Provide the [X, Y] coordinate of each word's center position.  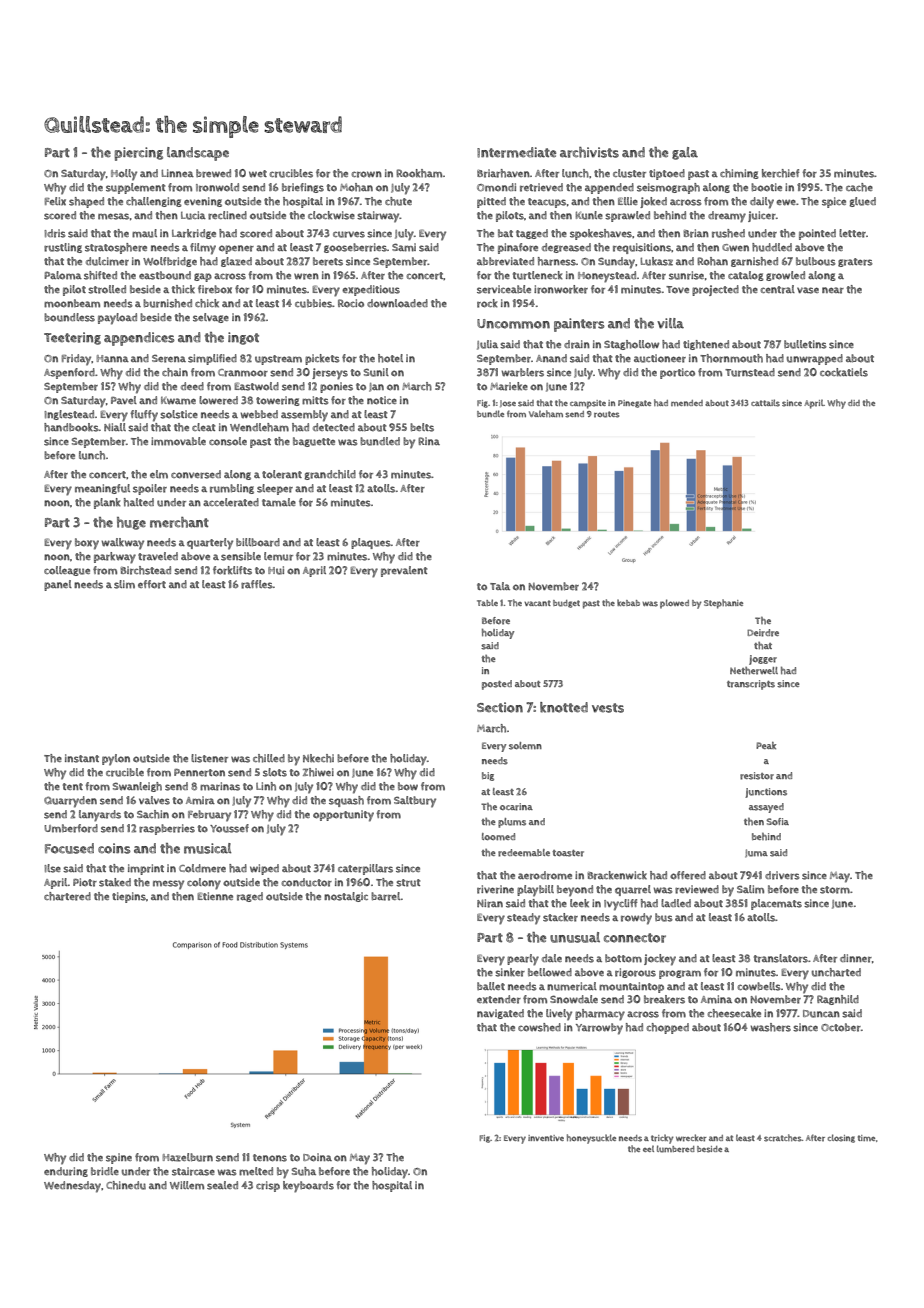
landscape [198, 154]
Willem [187, 1185]
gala [685, 153]
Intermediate [516, 152]
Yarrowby [599, 1029]
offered [688, 875]
